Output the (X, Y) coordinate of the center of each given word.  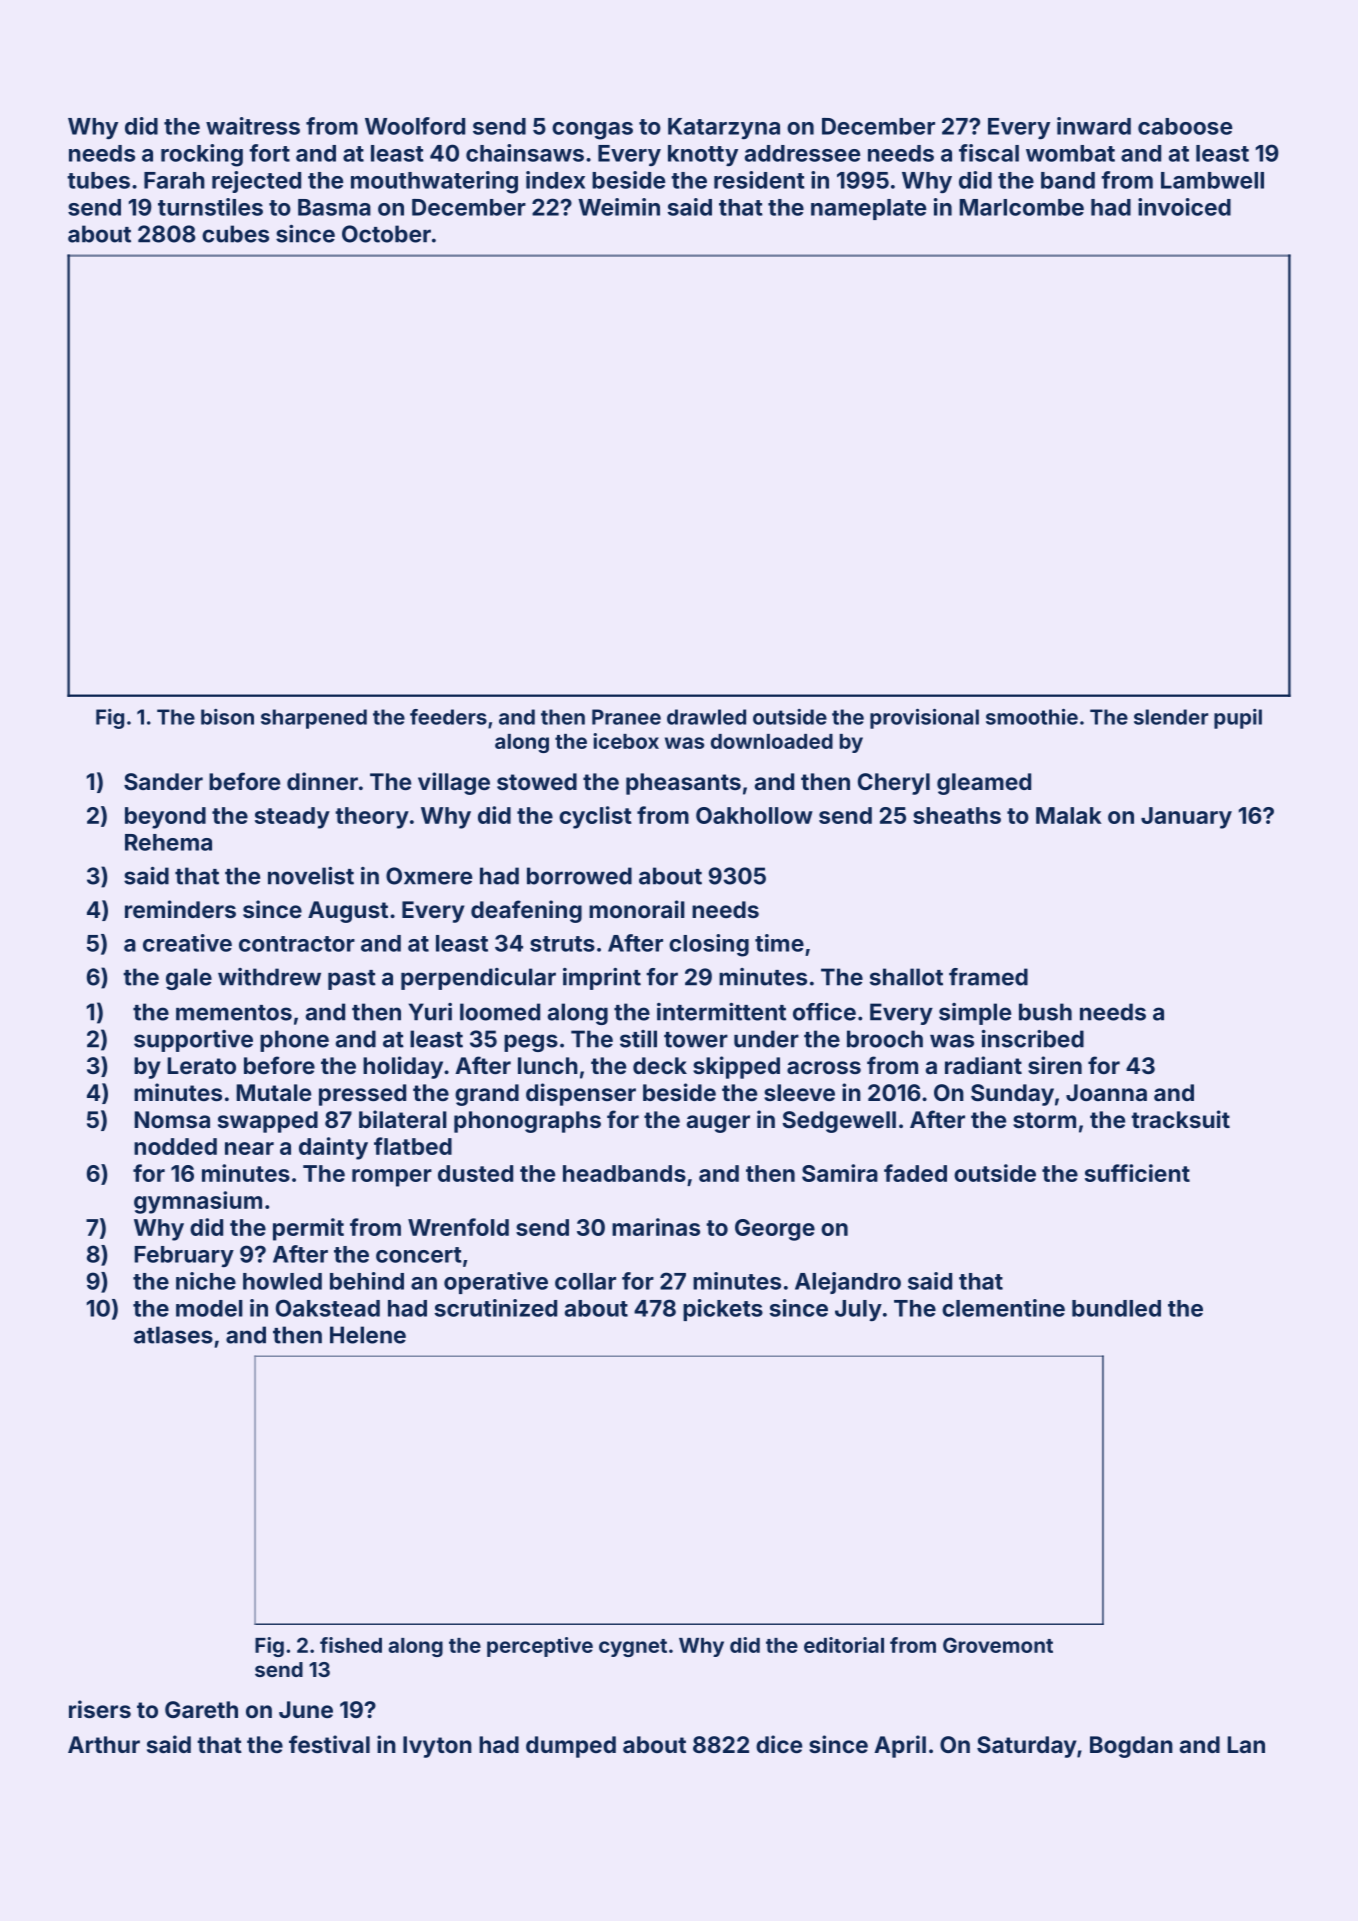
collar (585, 1281)
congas (592, 131)
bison (227, 717)
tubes (98, 180)
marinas (656, 1227)
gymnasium (198, 1202)
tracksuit (1180, 1119)
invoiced (1184, 207)
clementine (1003, 1308)
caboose (1185, 126)
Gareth (201, 1709)
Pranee (626, 717)
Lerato (201, 1065)
